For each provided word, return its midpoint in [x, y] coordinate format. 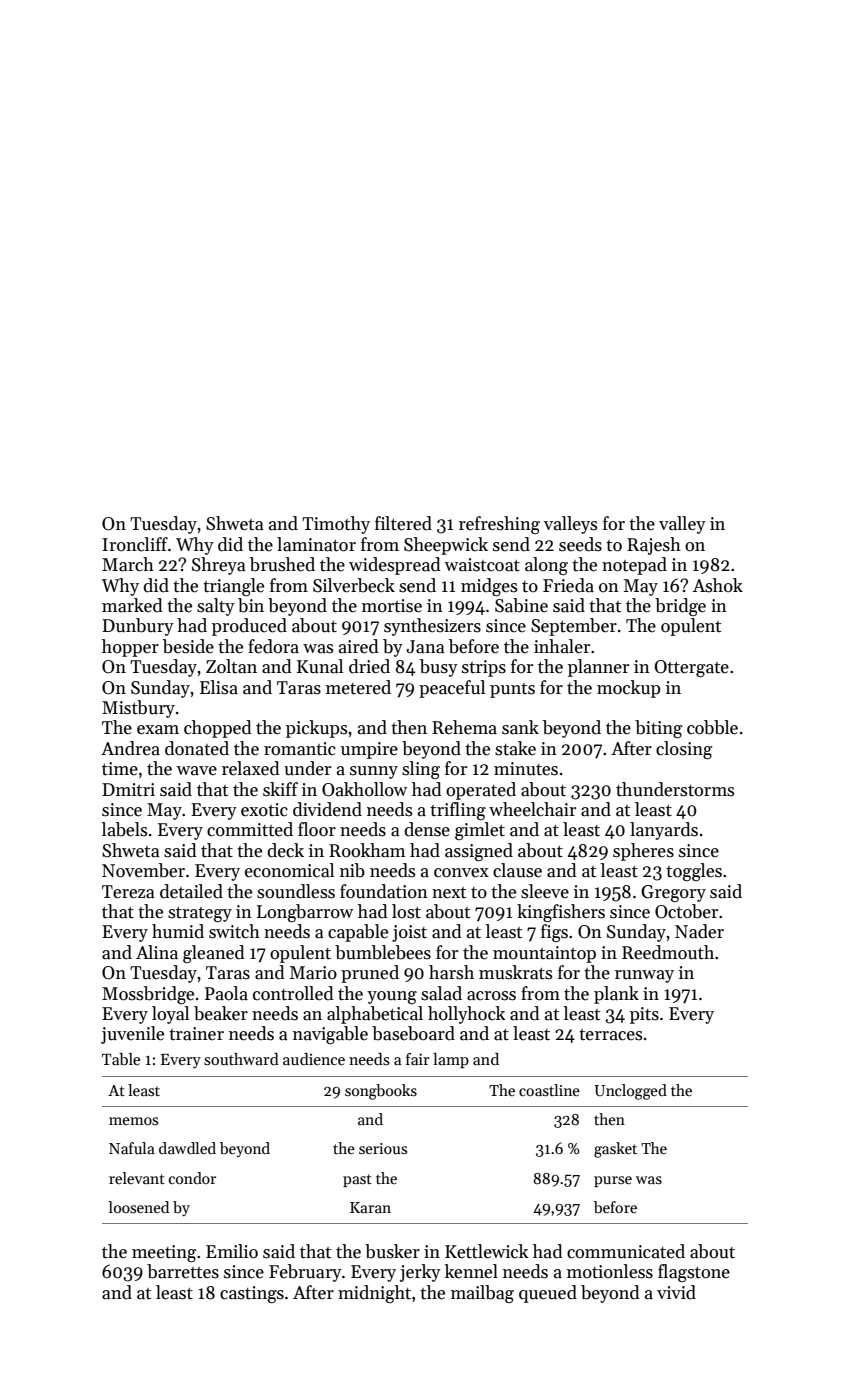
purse [613, 1181]
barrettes [183, 1271]
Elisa [219, 687]
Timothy [336, 525]
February [305, 1273]
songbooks [381, 1092]
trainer [196, 1034]
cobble [712, 727]
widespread [395, 566]
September [574, 627]
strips [484, 668]
